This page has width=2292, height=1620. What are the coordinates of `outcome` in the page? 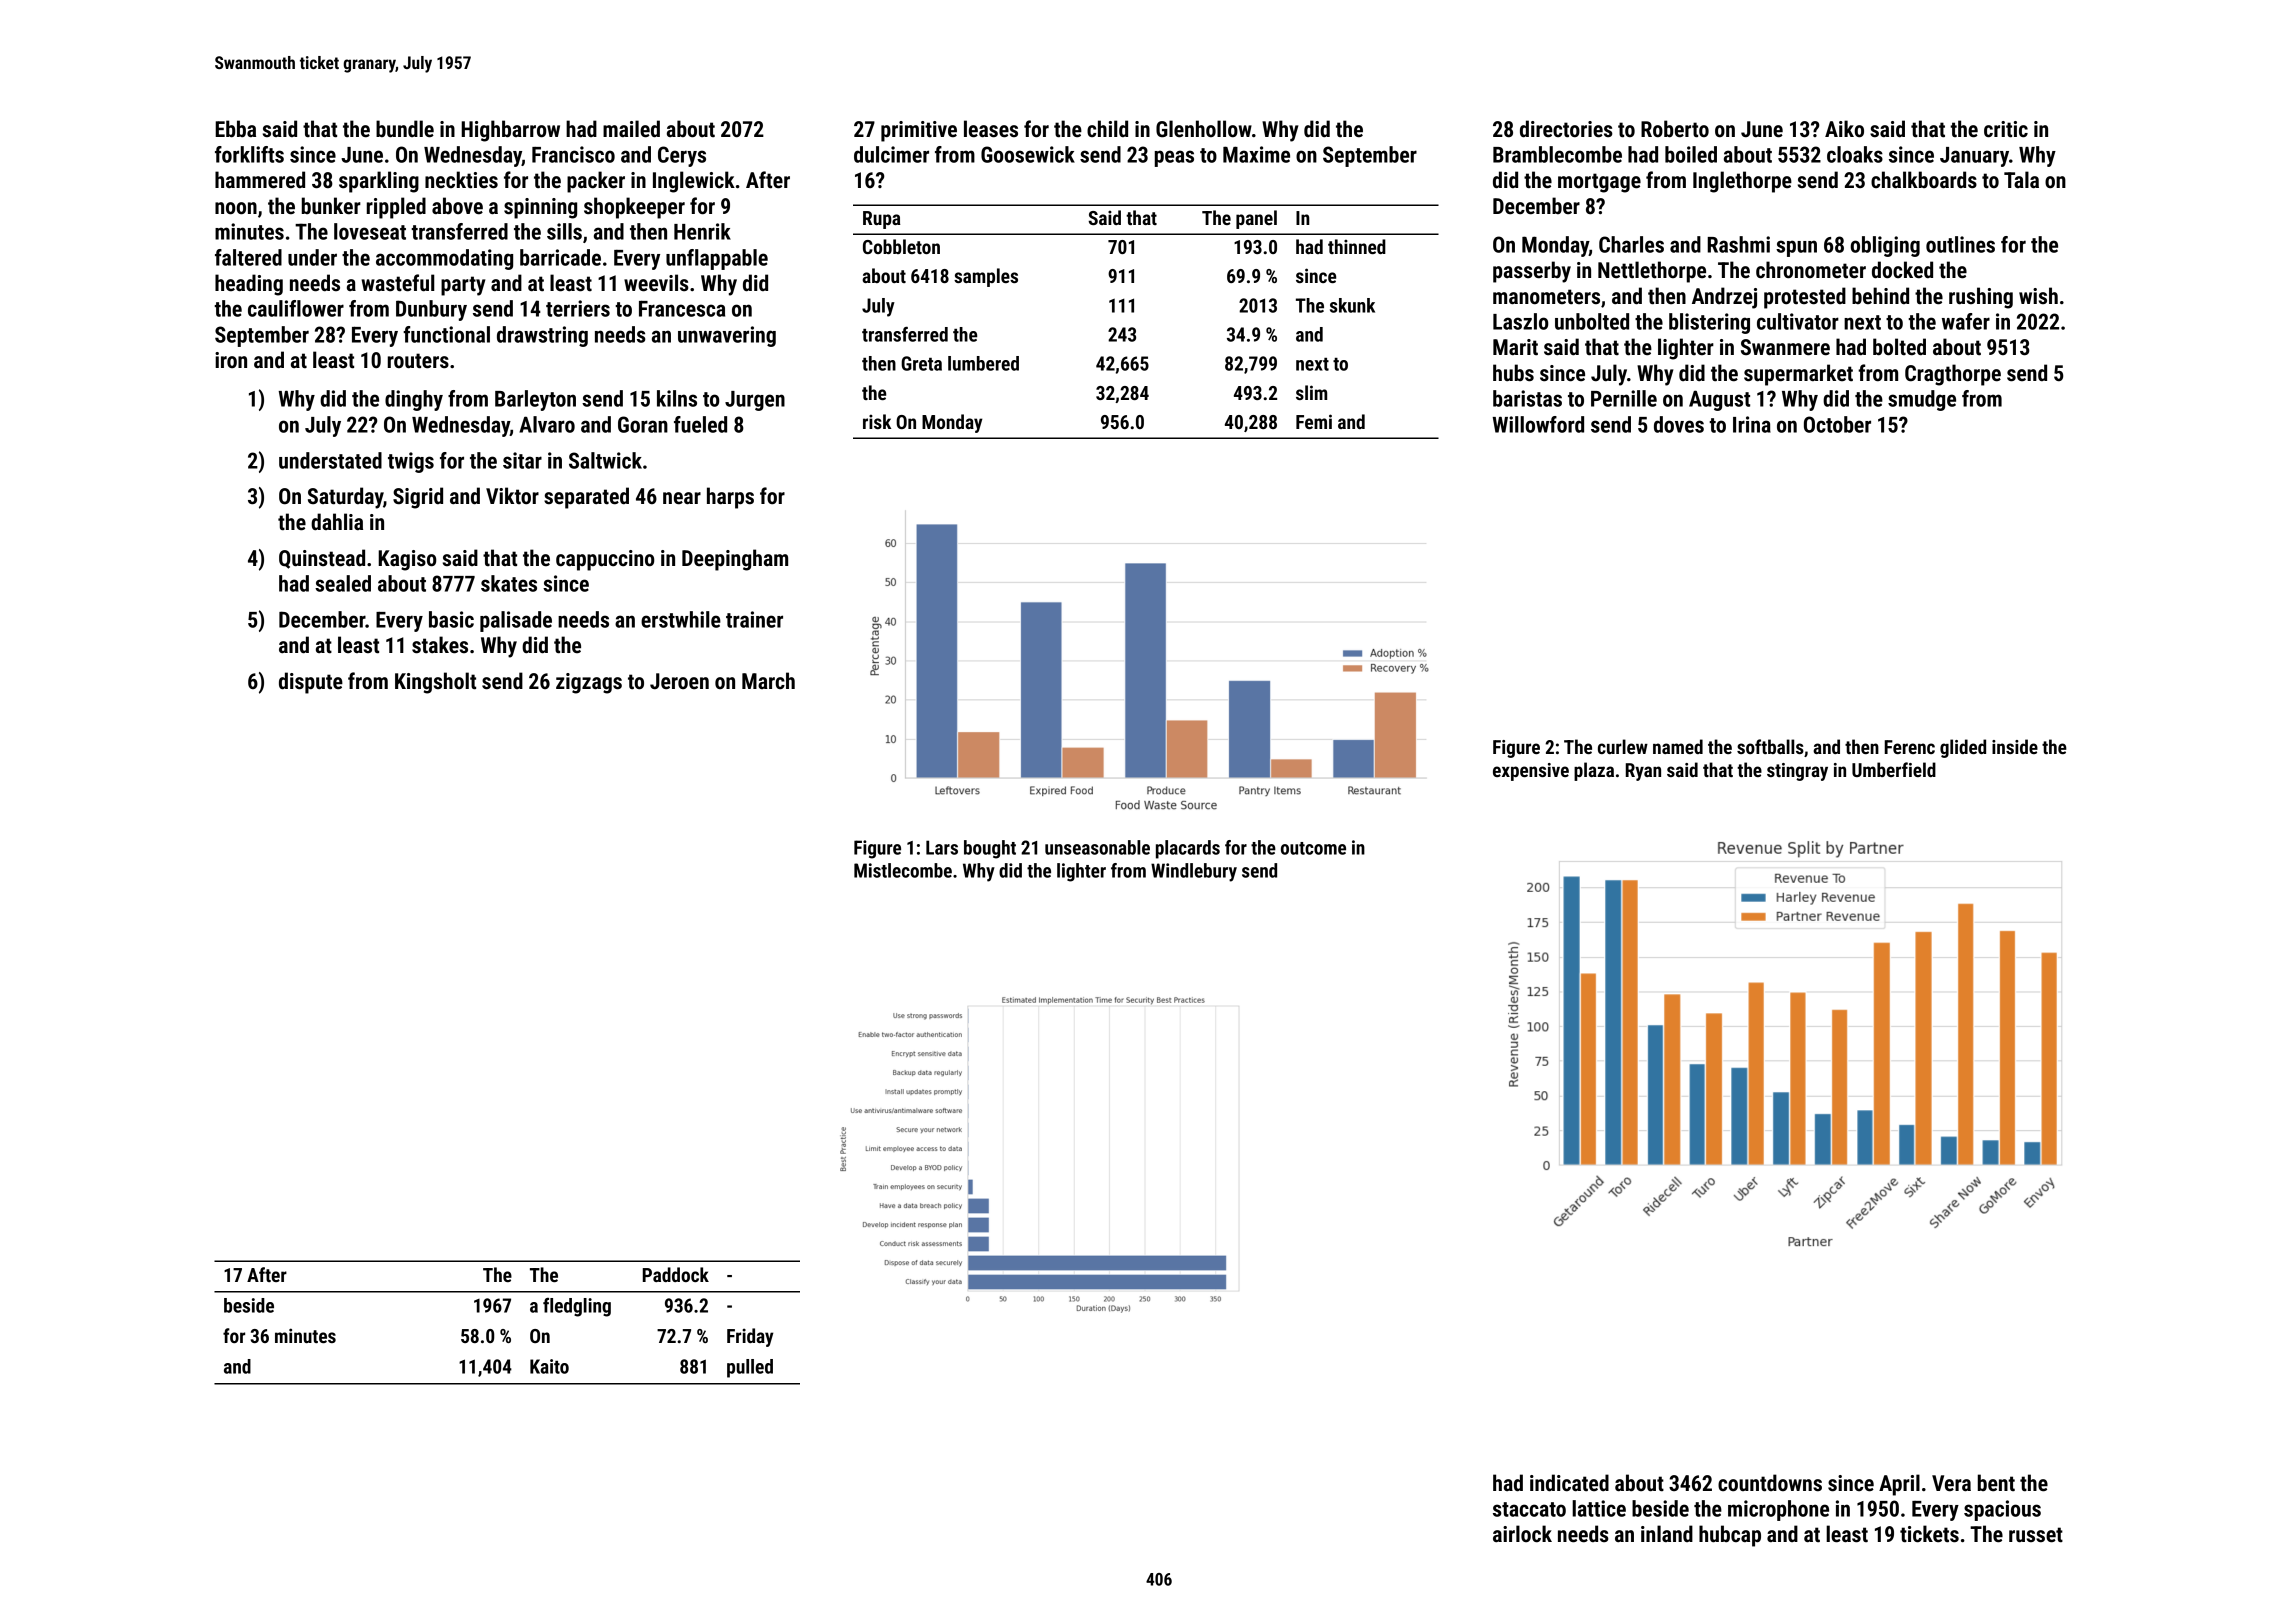 It's located at (1313, 848).
